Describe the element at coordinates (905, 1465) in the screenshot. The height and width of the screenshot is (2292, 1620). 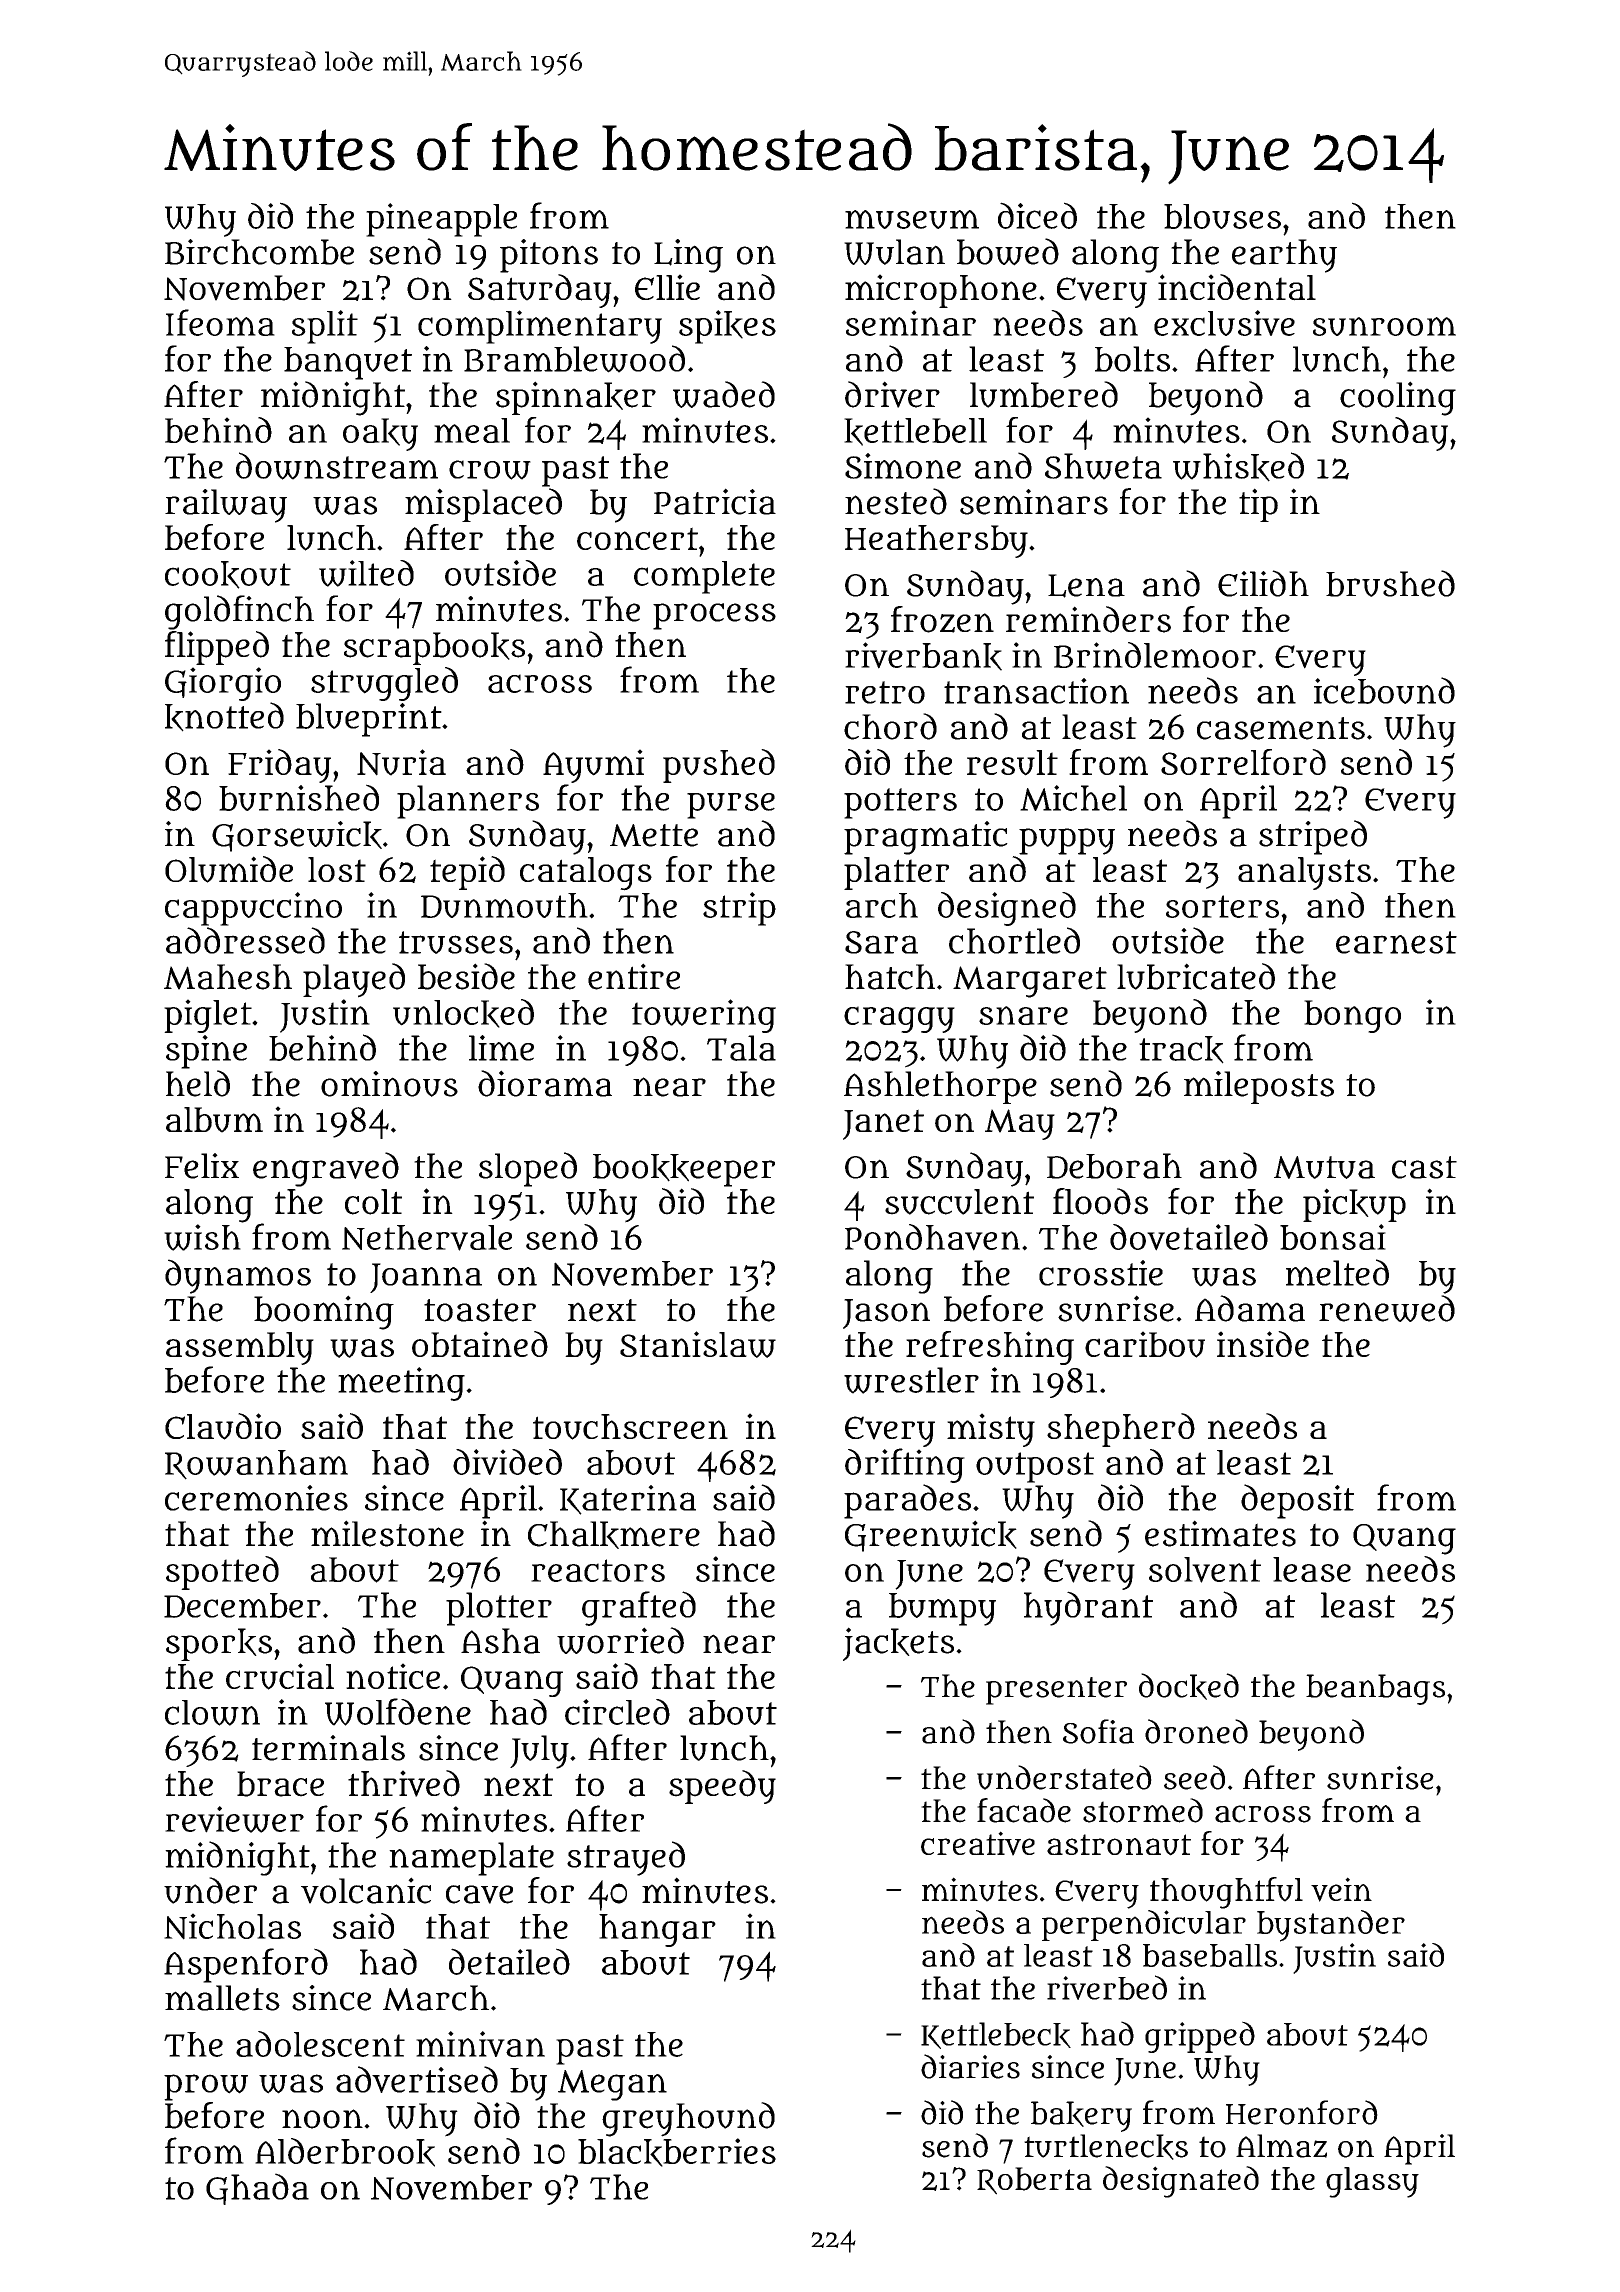
I see `drifting` at that location.
